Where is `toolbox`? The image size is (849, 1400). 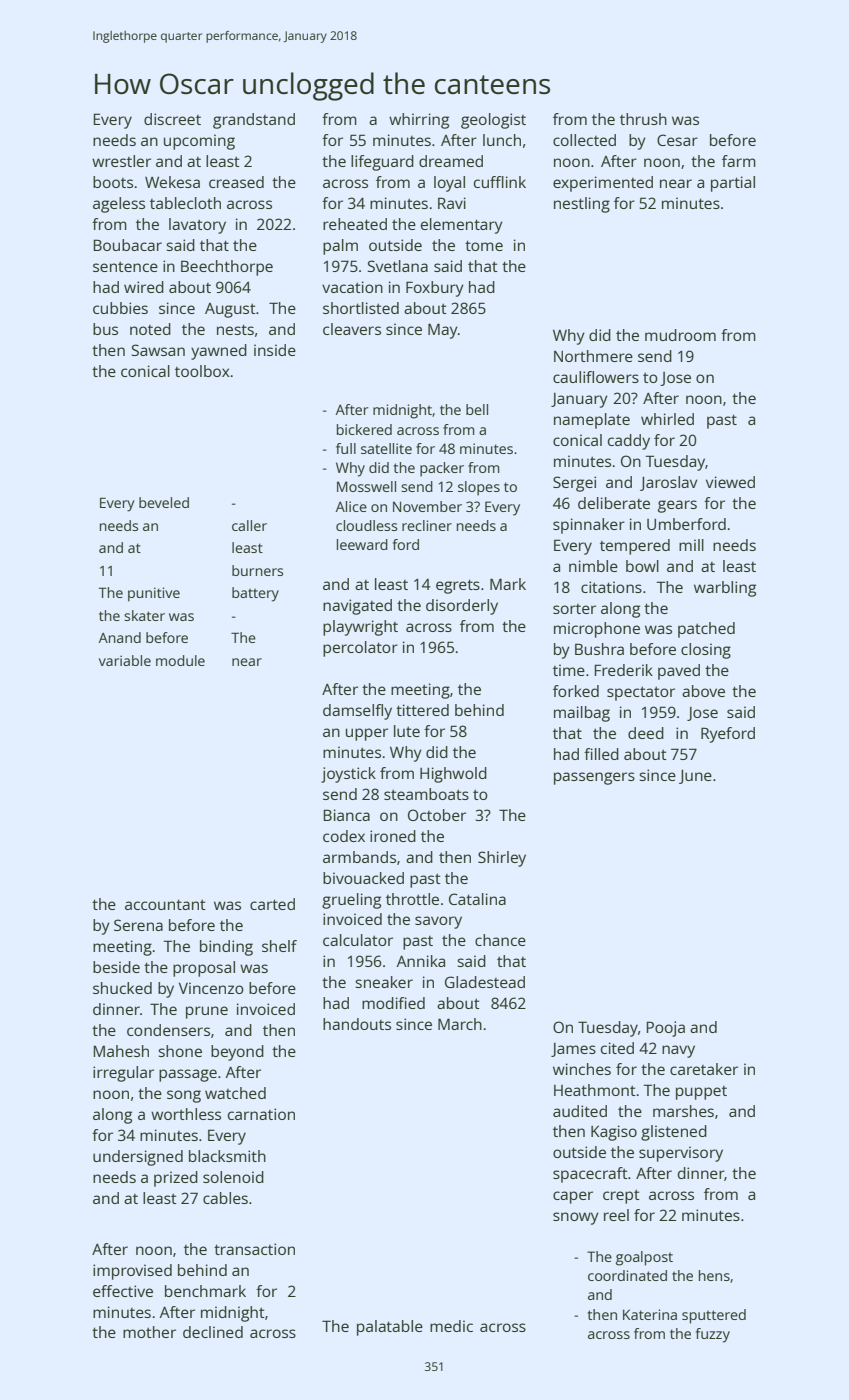
toolbox is located at coordinates (202, 371).
